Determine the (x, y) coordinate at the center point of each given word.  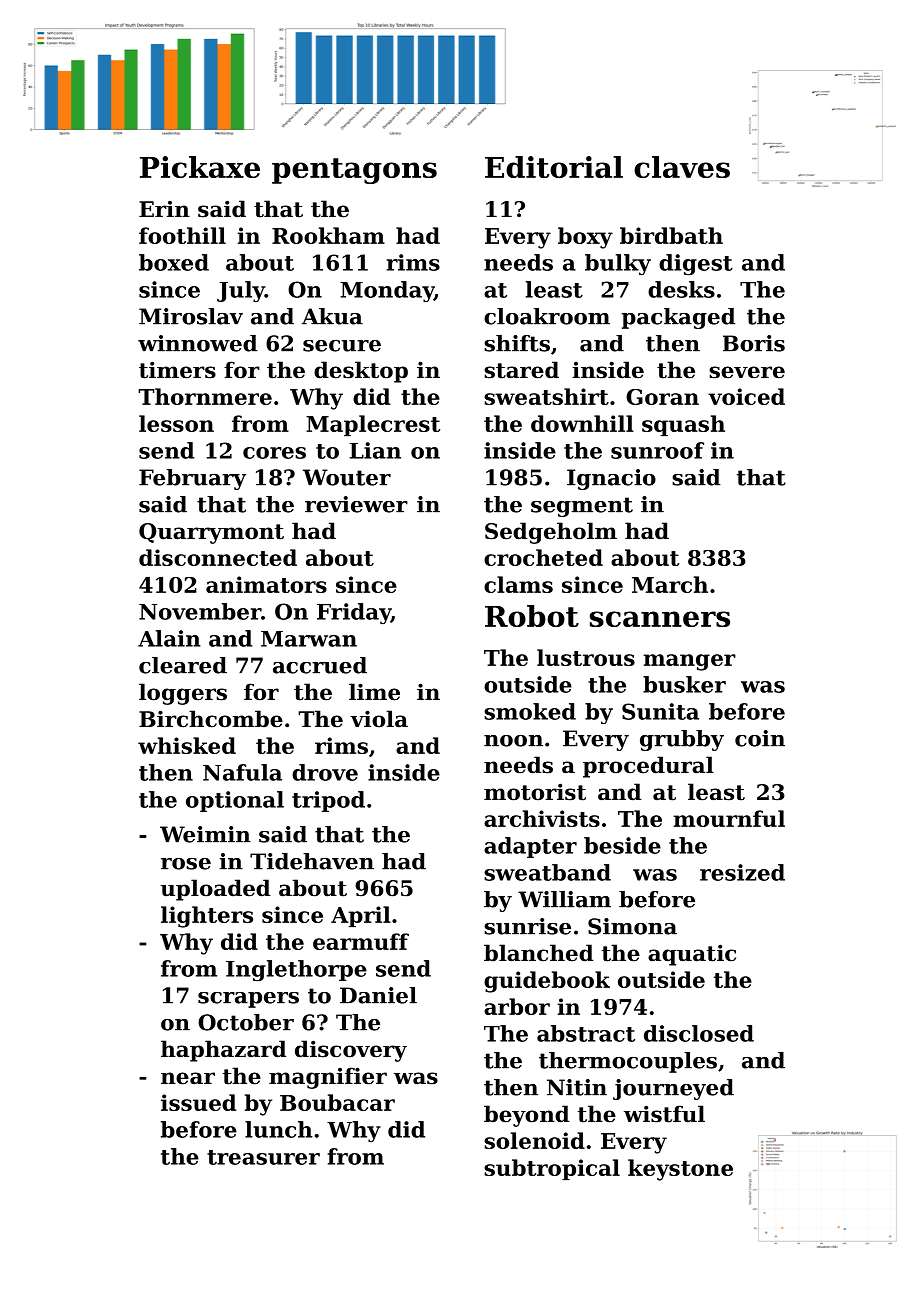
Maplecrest (373, 425)
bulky (618, 264)
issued (198, 1102)
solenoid (534, 1140)
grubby (682, 740)
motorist (535, 792)
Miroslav (191, 316)
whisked (187, 745)
